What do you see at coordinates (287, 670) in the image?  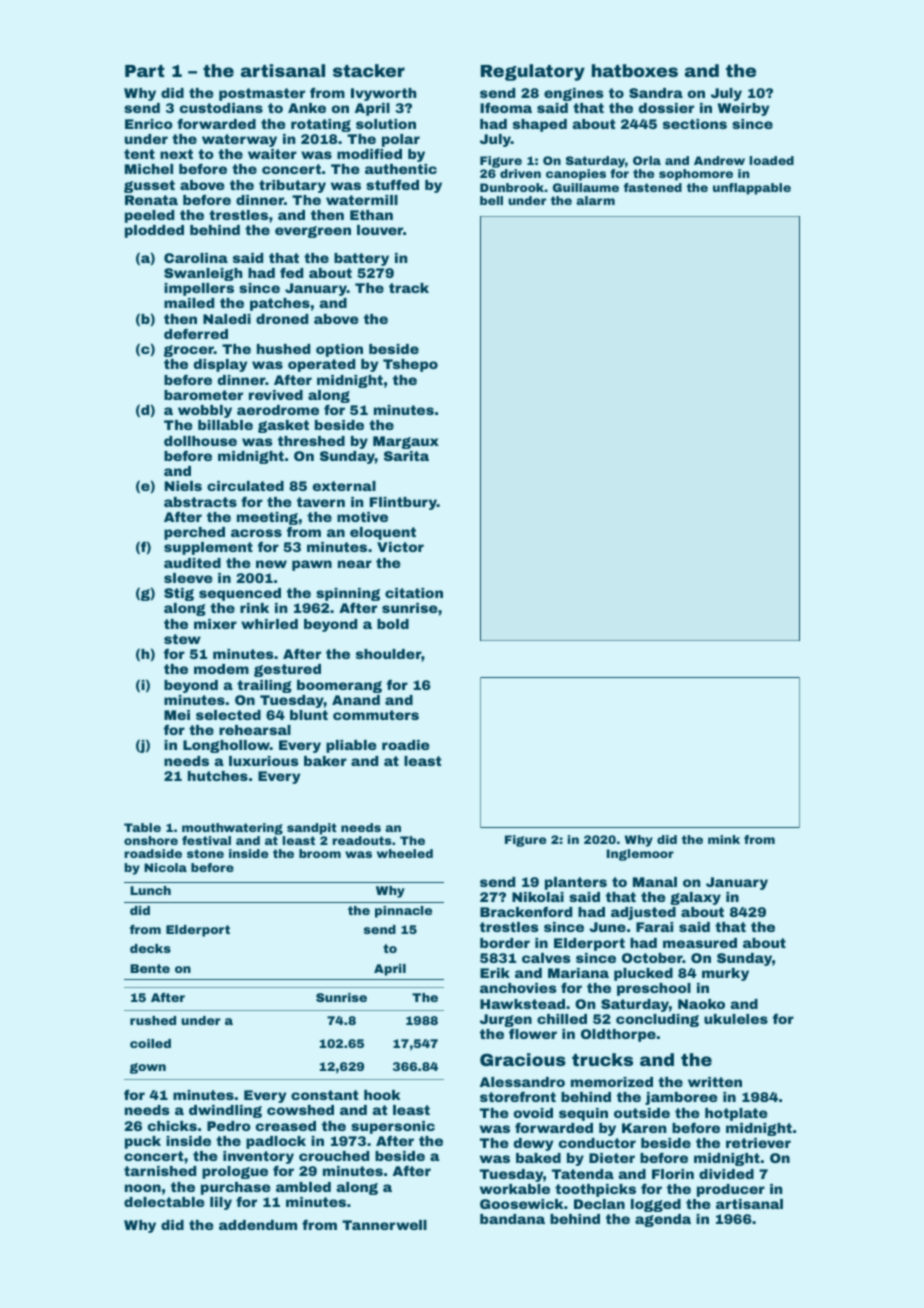 I see `gestured` at bounding box center [287, 670].
